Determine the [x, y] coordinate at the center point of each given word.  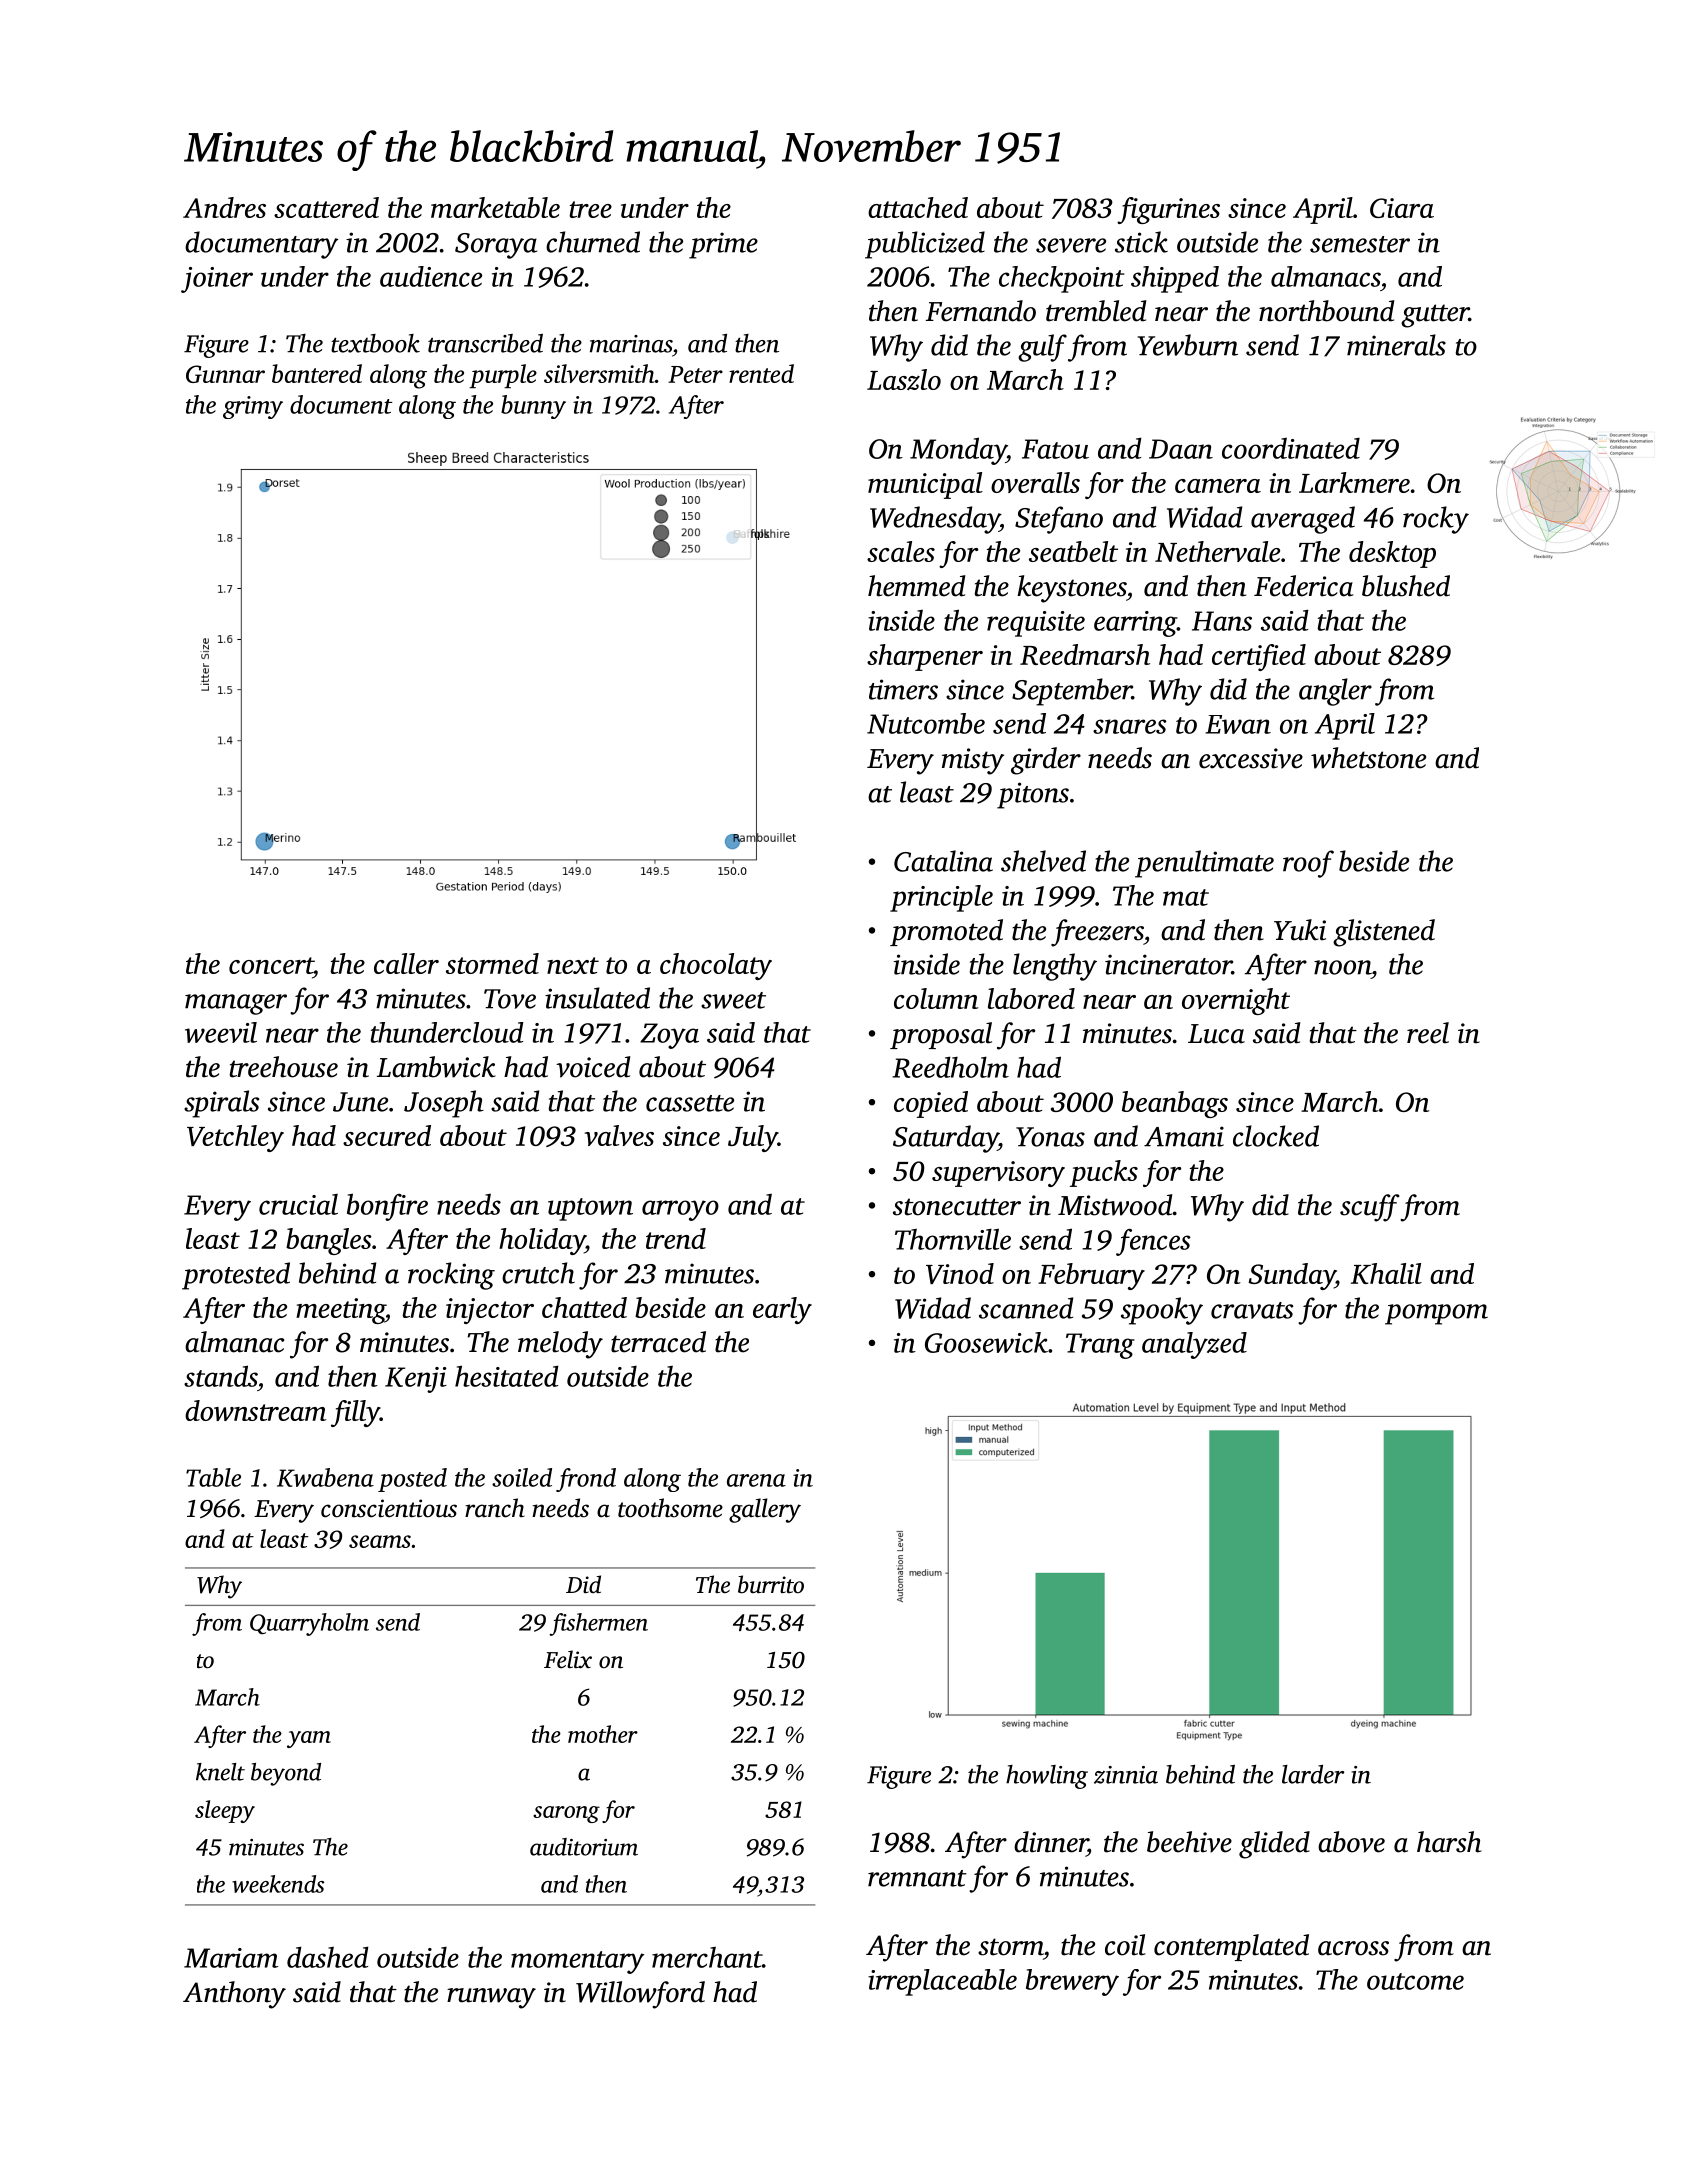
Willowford [640, 1995]
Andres [224, 207]
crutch [538, 1273]
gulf [1042, 348]
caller [406, 963]
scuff [1370, 1208]
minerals [1396, 345]
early [782, 1310]
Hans [1222, 621]
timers [903, 689]
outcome [1415, 1981]
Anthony [234, 1995]
